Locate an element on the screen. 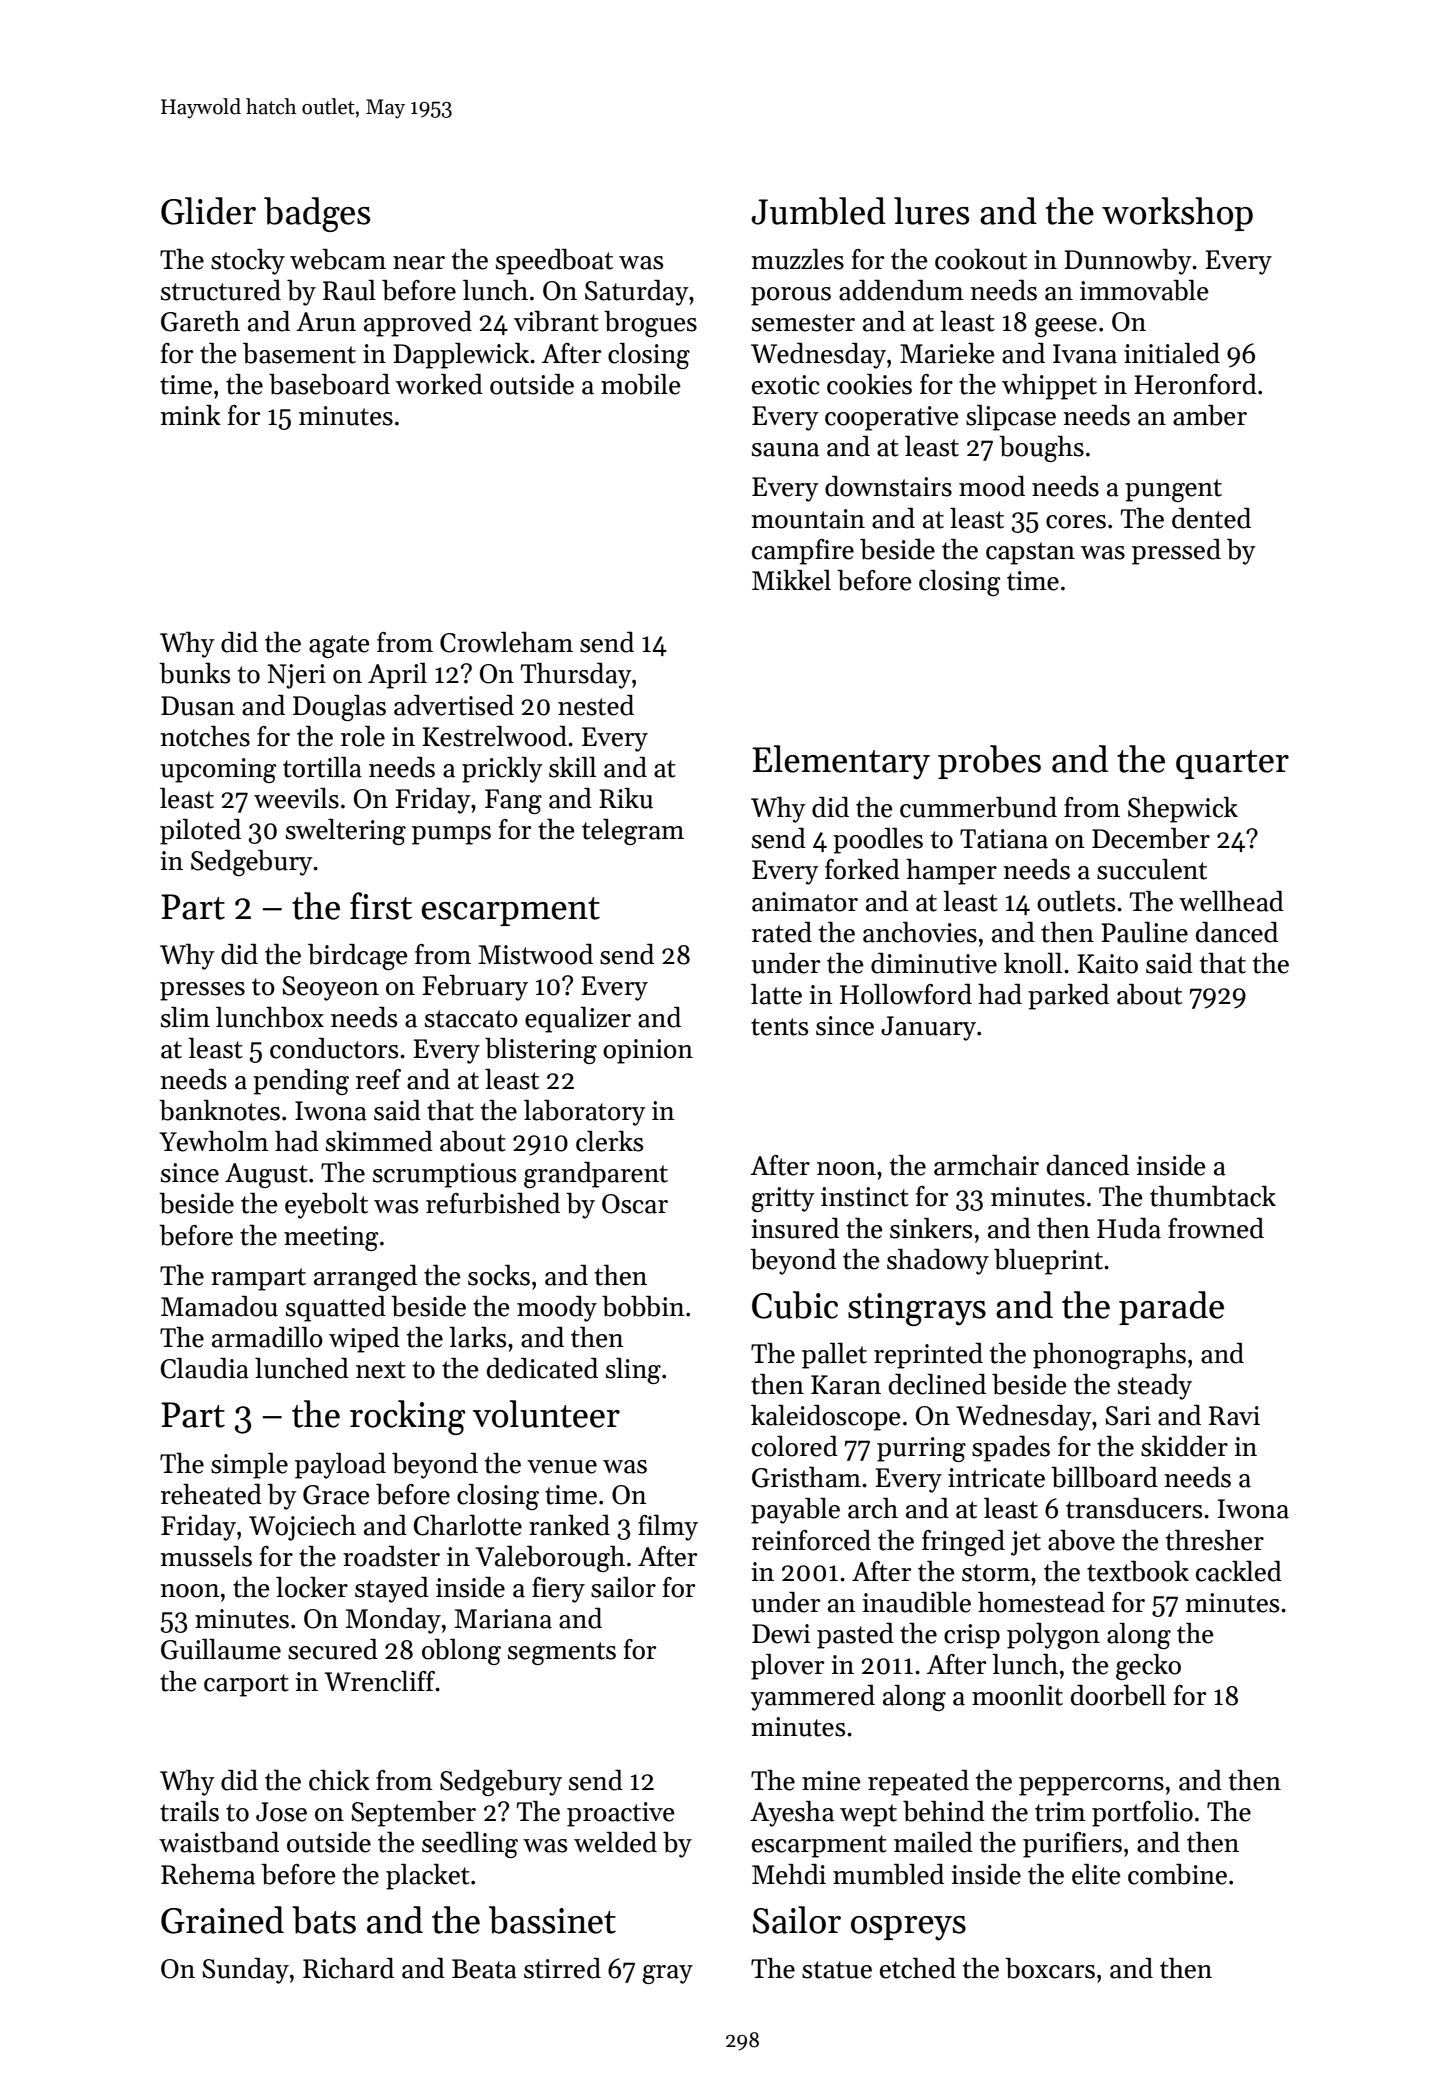 This screenshot has width=1450, height=2100. Glider is located at coordinates (208, 211).
